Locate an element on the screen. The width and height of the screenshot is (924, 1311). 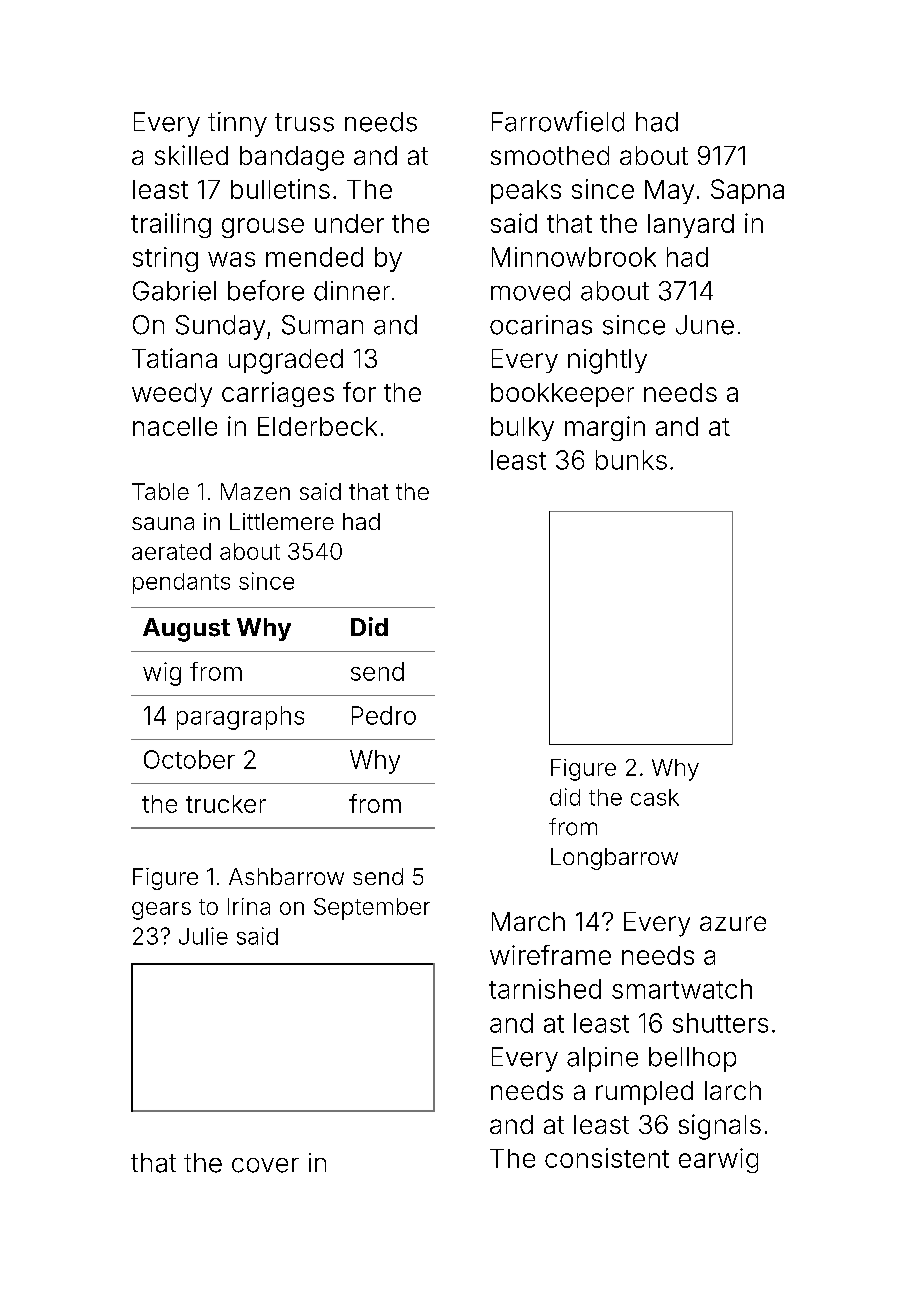
cover is located at coordinates (265, 1165).
